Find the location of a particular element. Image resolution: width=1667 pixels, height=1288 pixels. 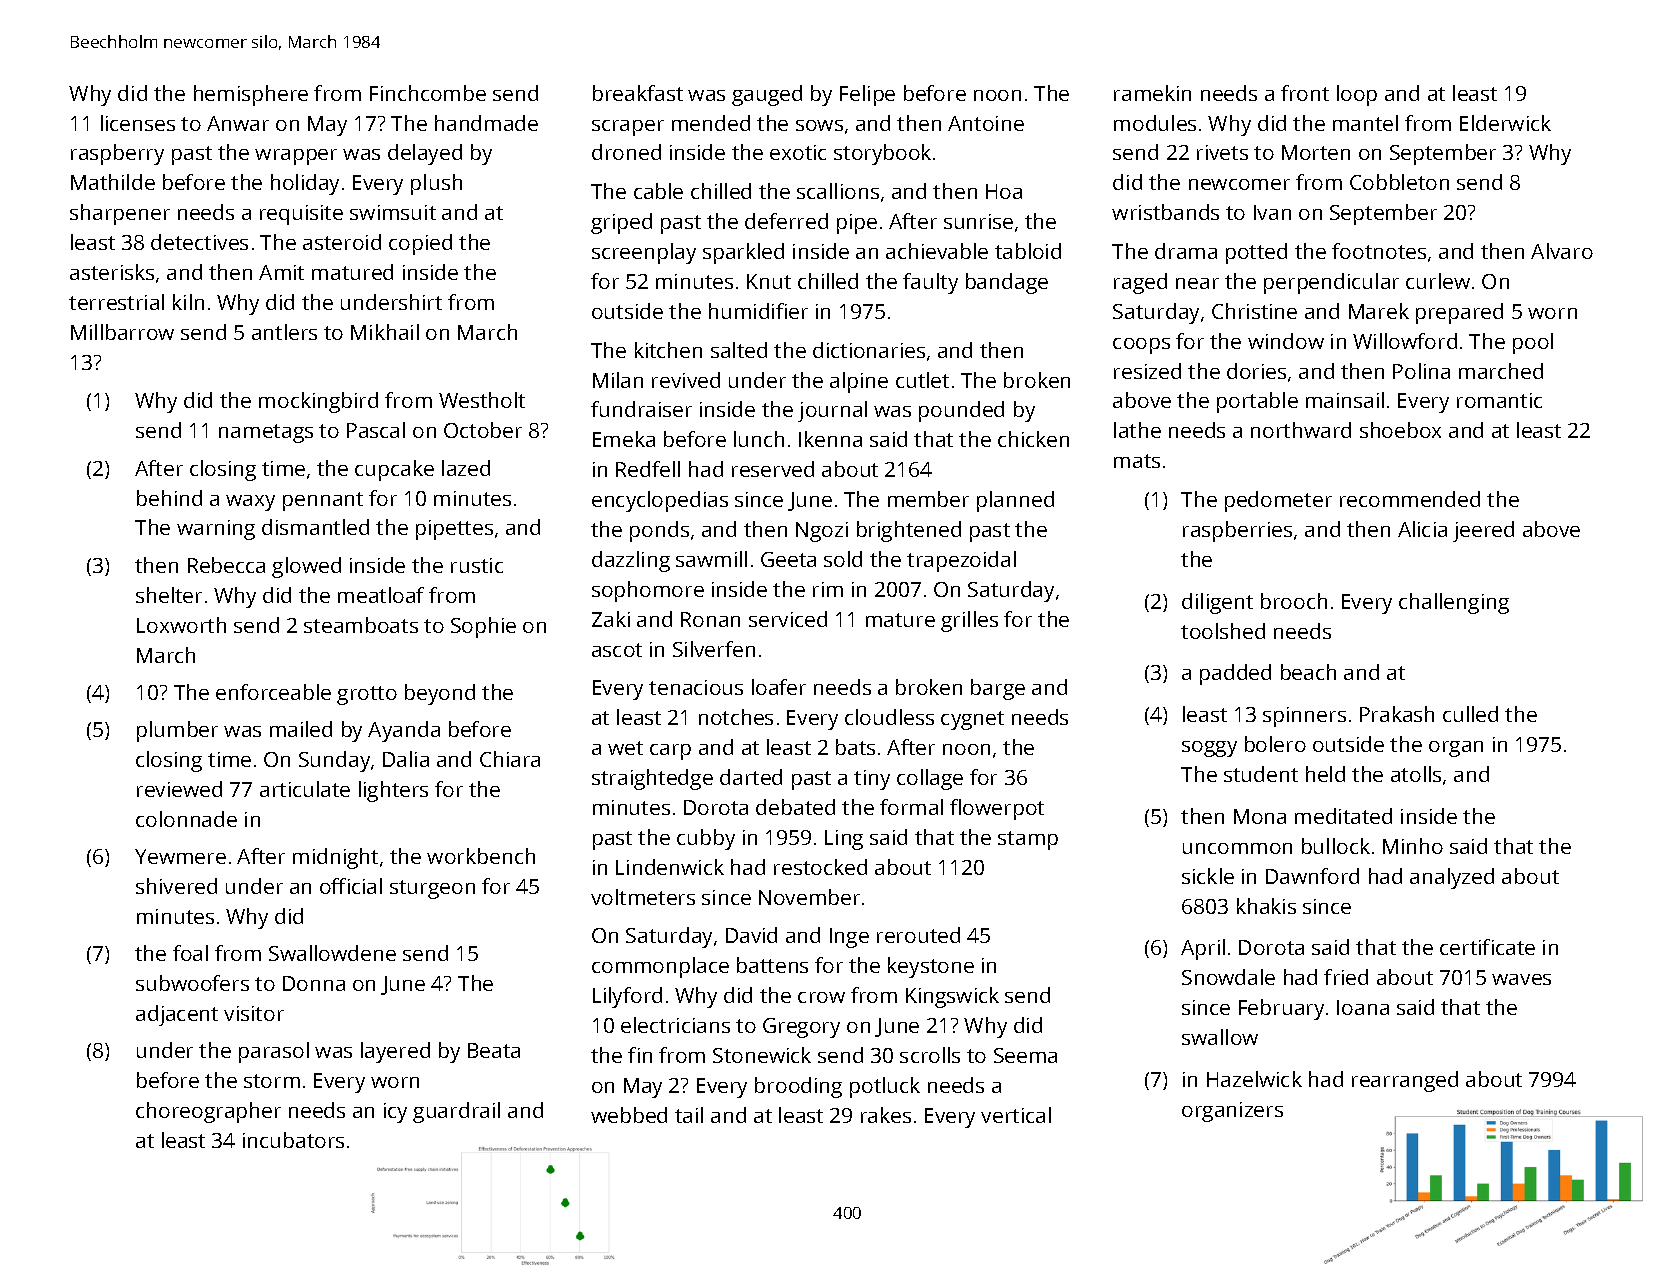

Cobbleton is located at coordinates (1399, 182).
